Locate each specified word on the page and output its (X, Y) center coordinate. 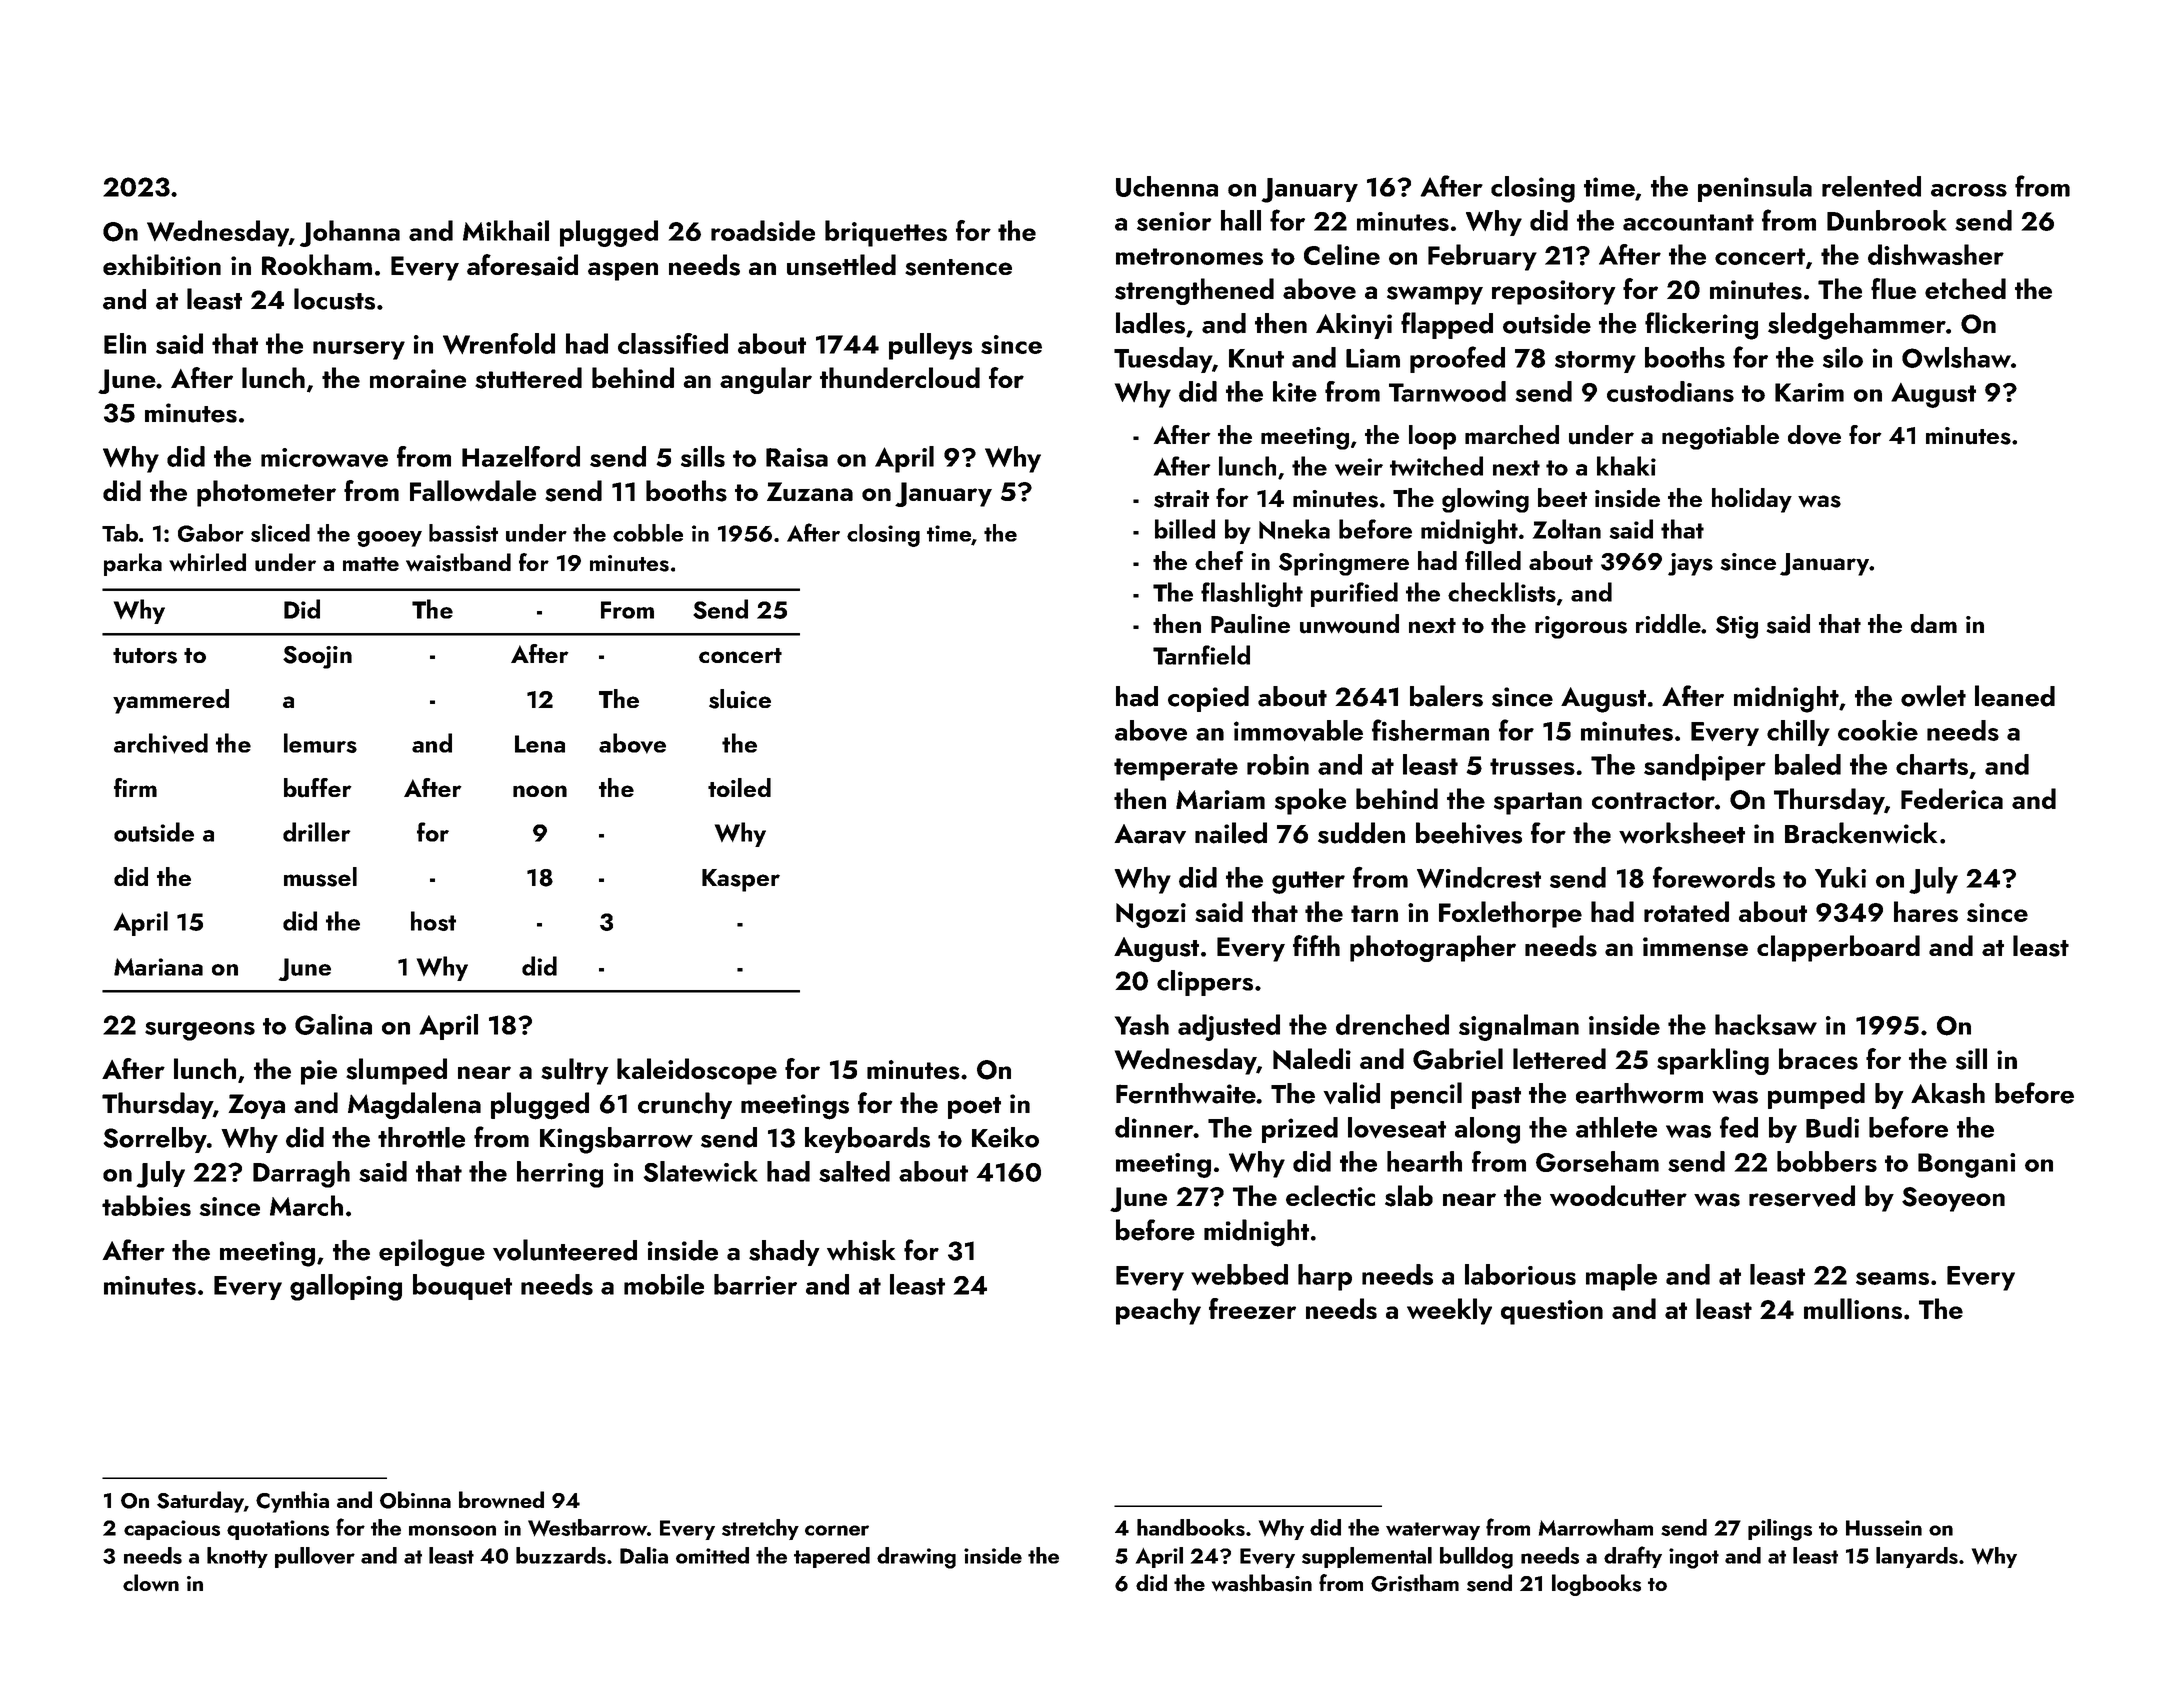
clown (151, 1582)
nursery (359, 350)
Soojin (317, 657)
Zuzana (810, 491)
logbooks (1596, 1585)
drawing (916, 1558)
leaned (2015, 696)
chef (1219, 560)
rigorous (1581, 627)
